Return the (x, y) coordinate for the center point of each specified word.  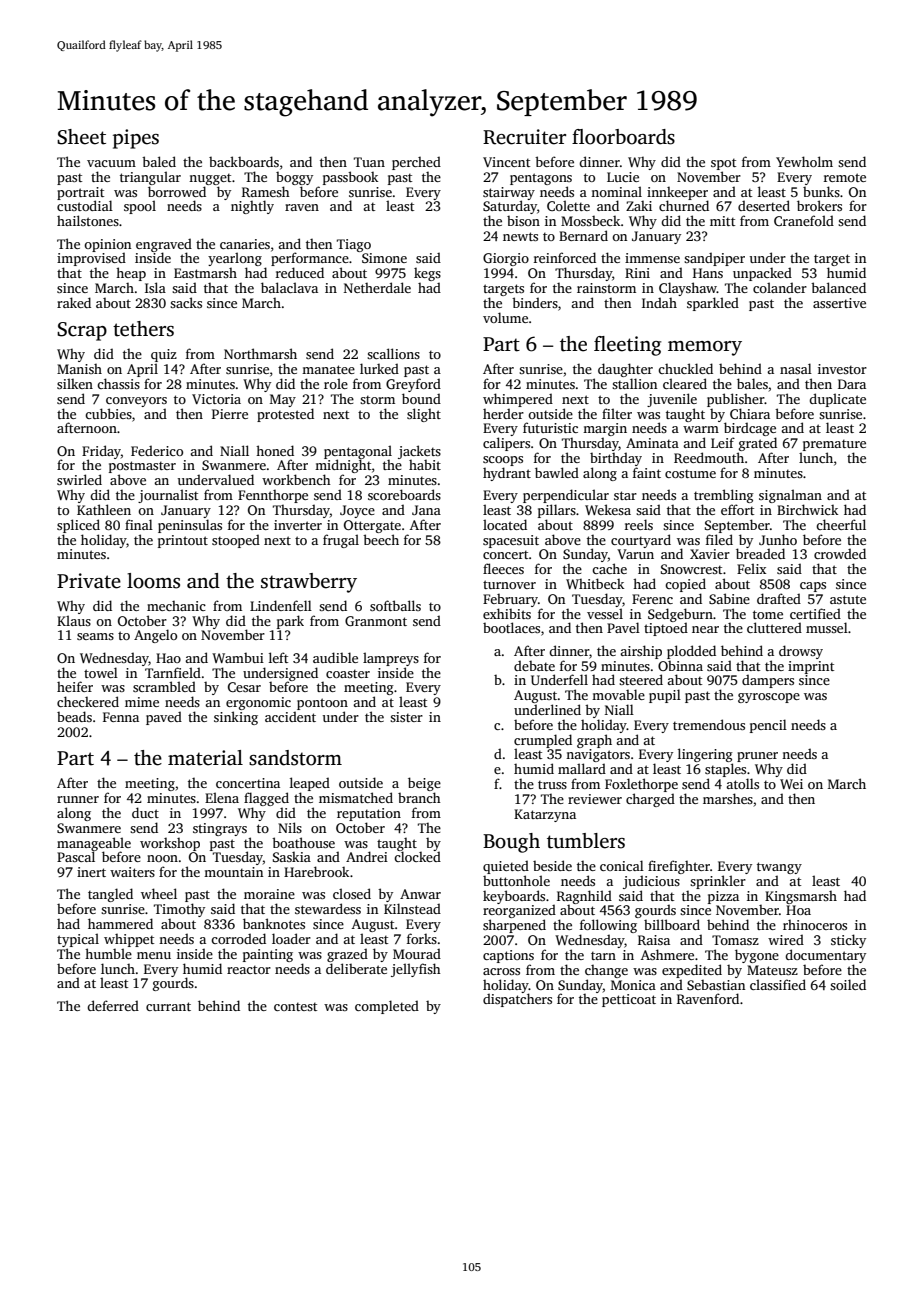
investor (842, 369)
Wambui (238, 658)
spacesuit (511, 541)
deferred (113, 1005)
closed (352, 893)
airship (641, 652)
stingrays (220, 829)
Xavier (710, 554)
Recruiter (524, 137)
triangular (150, 178)
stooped (236, 541)
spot (723, 164)
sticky (848, 941)
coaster (348, 673)
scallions (393, 353)
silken (75, 383)
